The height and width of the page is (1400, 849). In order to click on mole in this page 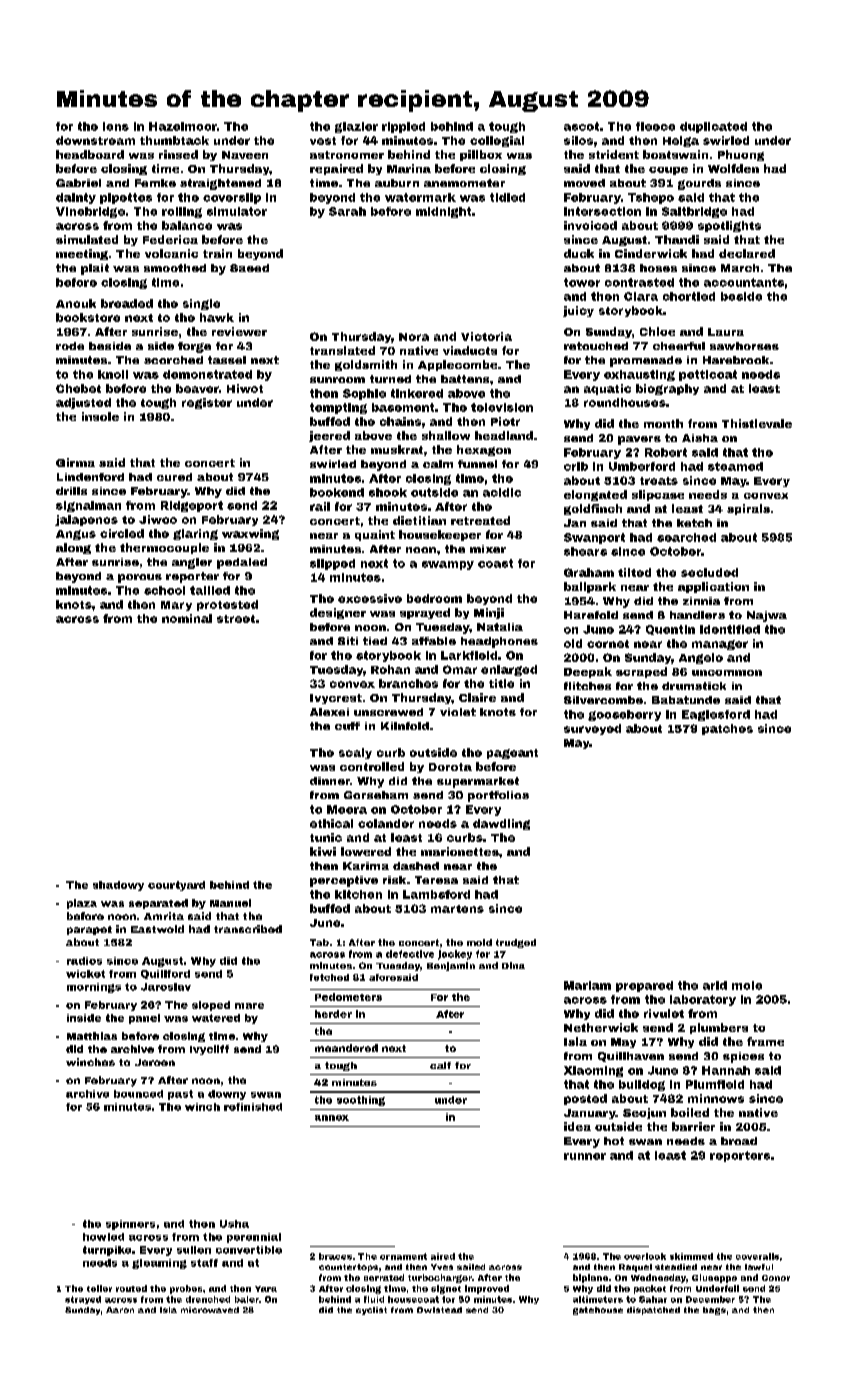, I will do `click(747, 985)`.
